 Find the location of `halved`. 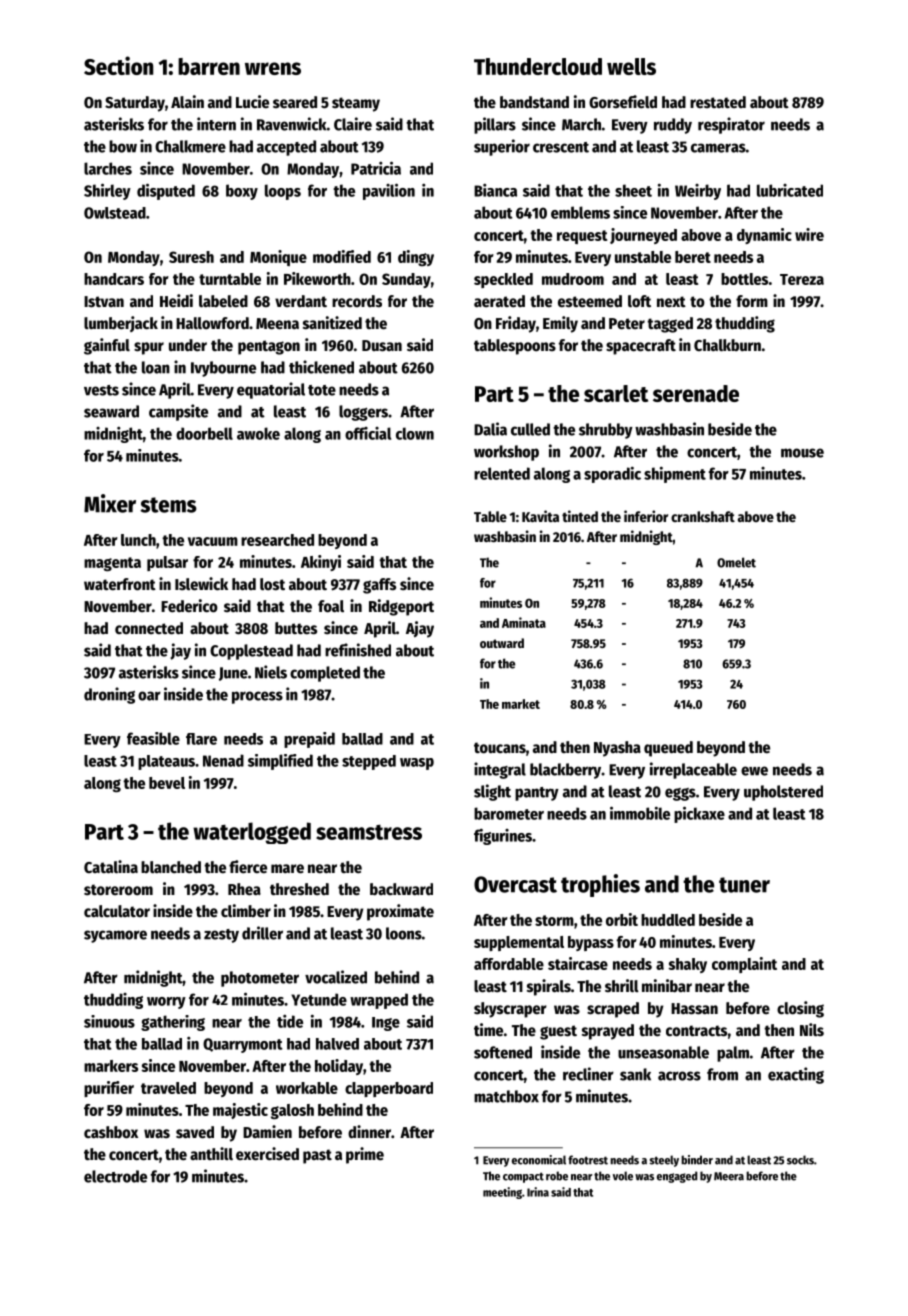

halved is located at coordinates (337, 1044).
